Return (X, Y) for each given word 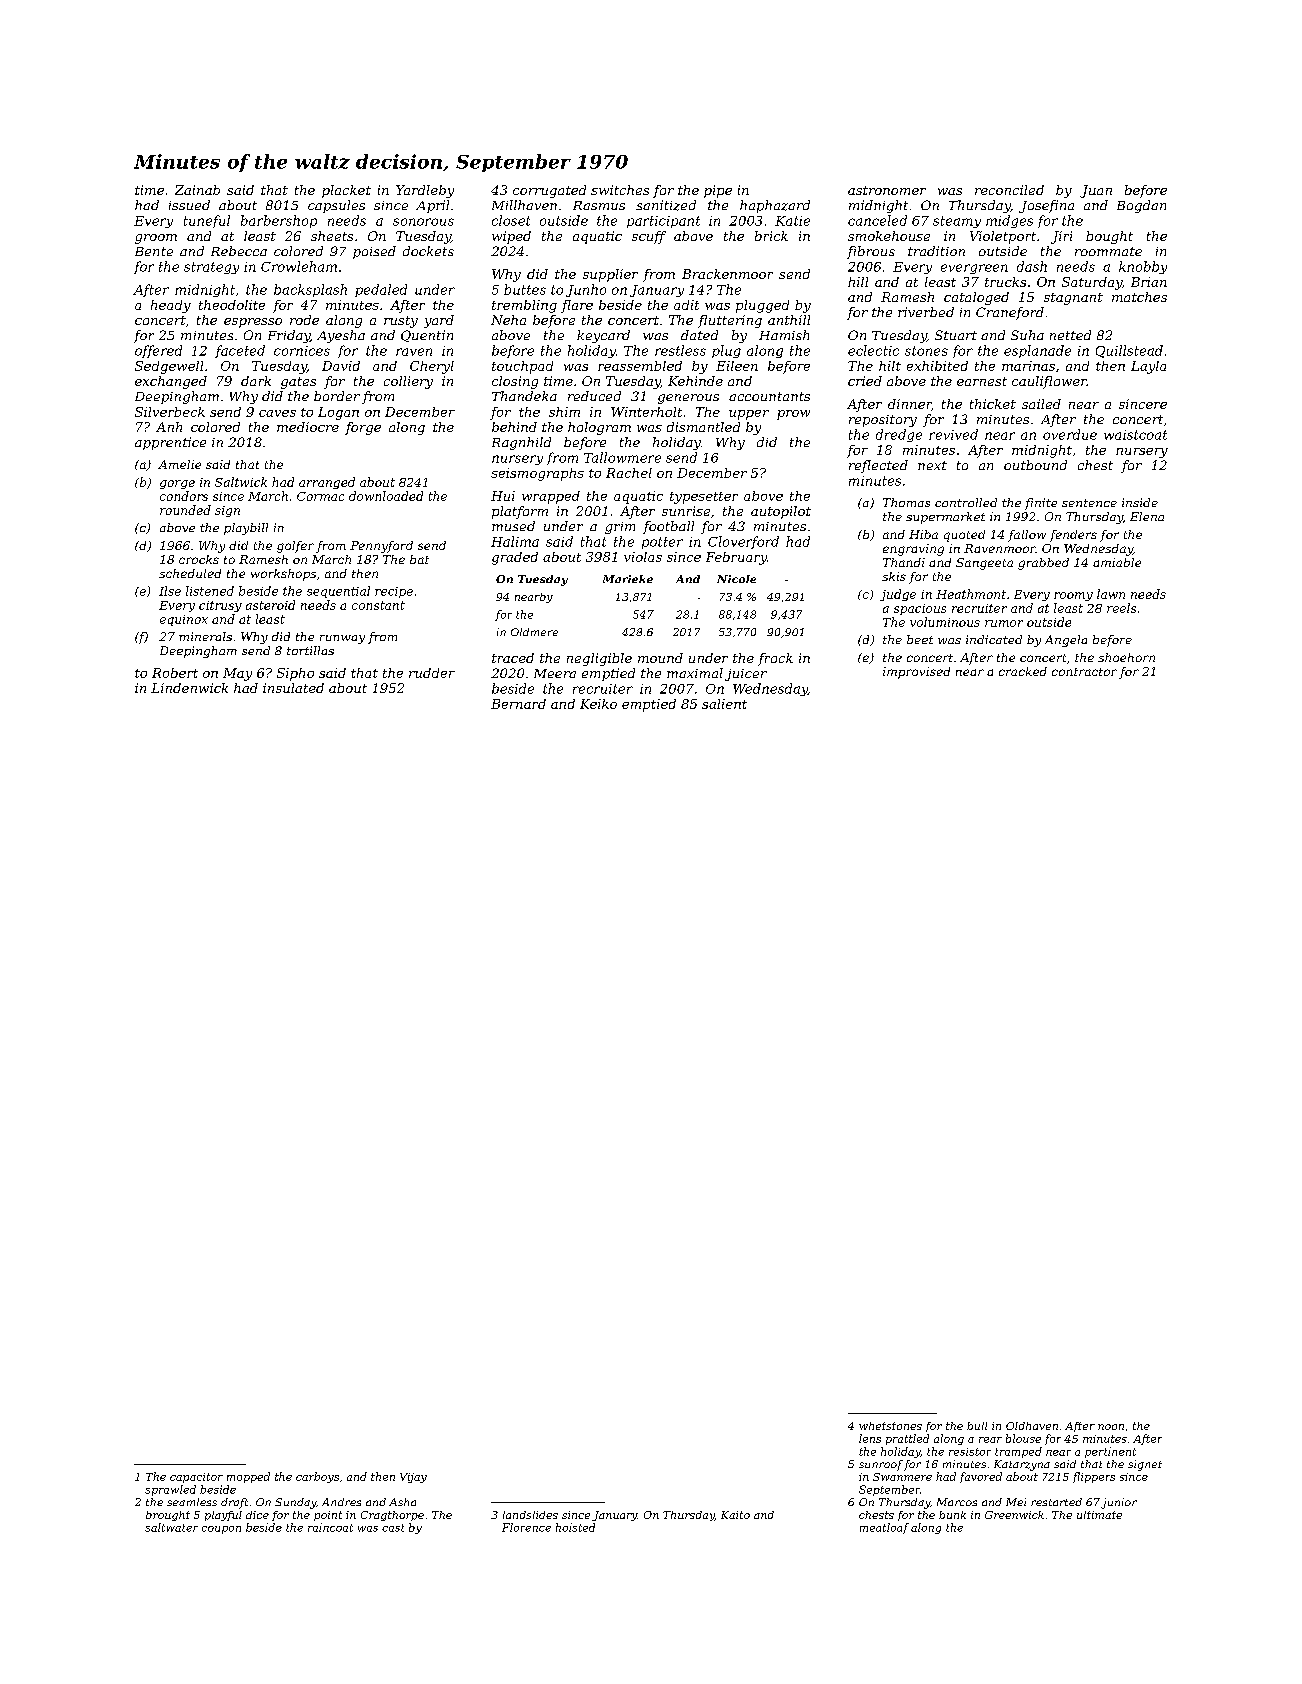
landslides (530, 1515)
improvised (916, 673)
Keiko (598, 704)
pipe (718, 191)
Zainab (197, 190)
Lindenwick (189, 688)
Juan (1096, 191)
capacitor (196, 1478)
